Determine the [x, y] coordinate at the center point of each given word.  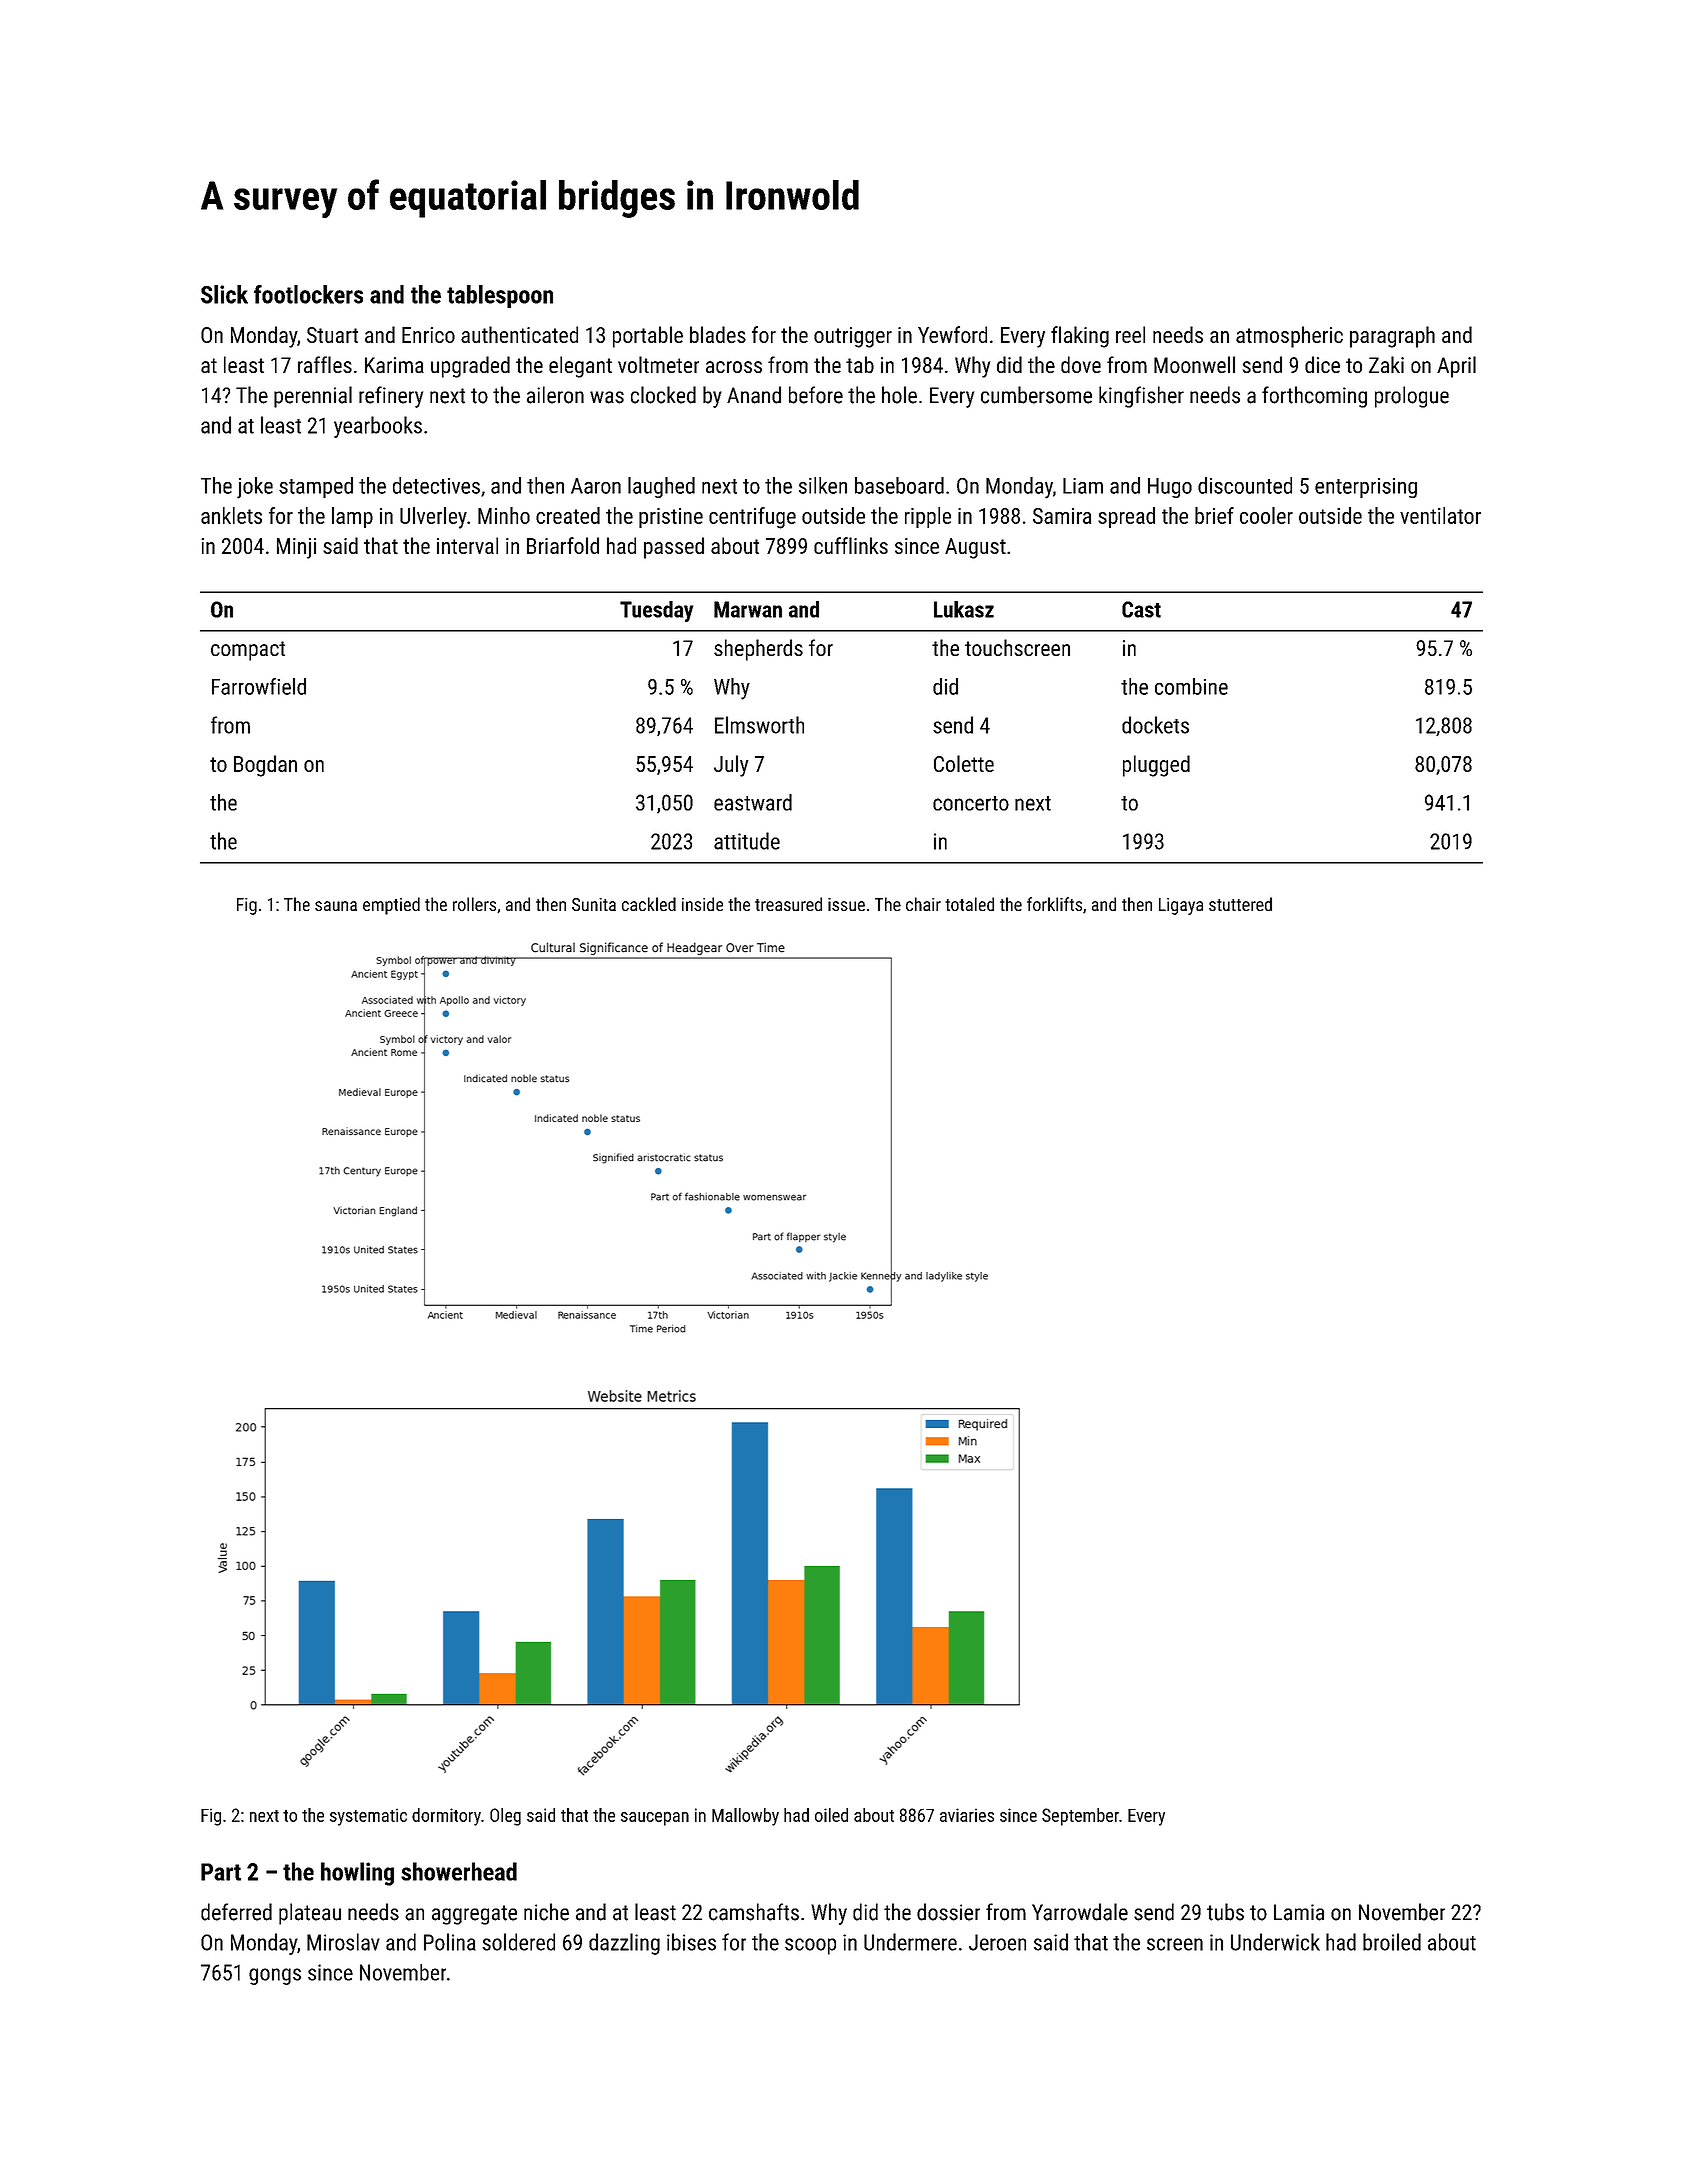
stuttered [1240, 904]
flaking [1080, 337]
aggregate [474, 1915]
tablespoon [500, 296]
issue [846, 904]
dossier [948, 1912]
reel [1130, 334]
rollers [474, 904]
